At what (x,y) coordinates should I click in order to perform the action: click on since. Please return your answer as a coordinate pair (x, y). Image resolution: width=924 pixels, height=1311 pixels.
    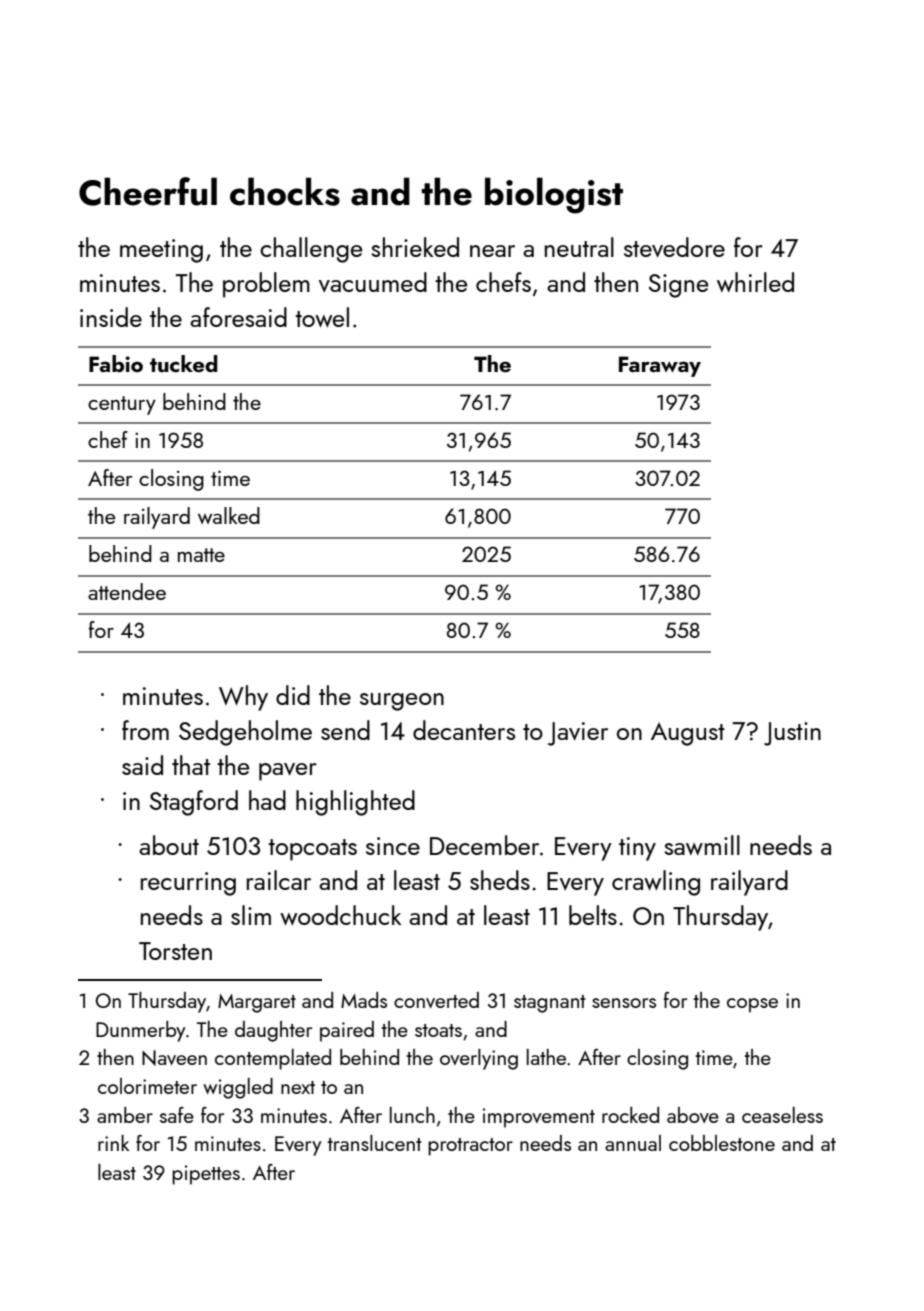
    Looking at the image, I should click on (393, 846).
